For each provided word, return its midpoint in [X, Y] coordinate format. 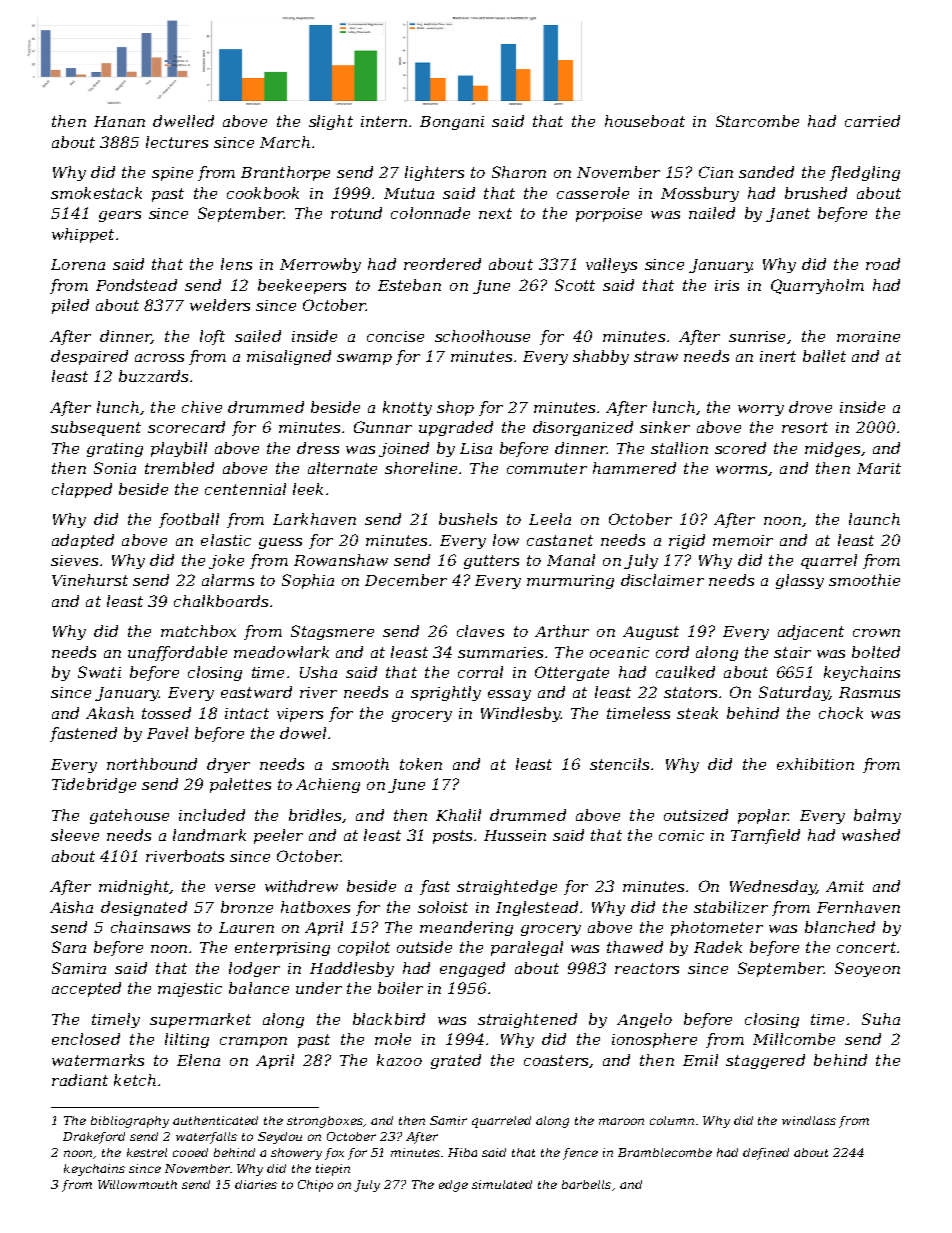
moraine [868, 336]
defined [766, 1154]
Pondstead [136, 285]
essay [509, 695]
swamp [364, 359]
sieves [74, 560]
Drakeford [94, 1138]
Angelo [644, 1020]
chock [841, 713]
